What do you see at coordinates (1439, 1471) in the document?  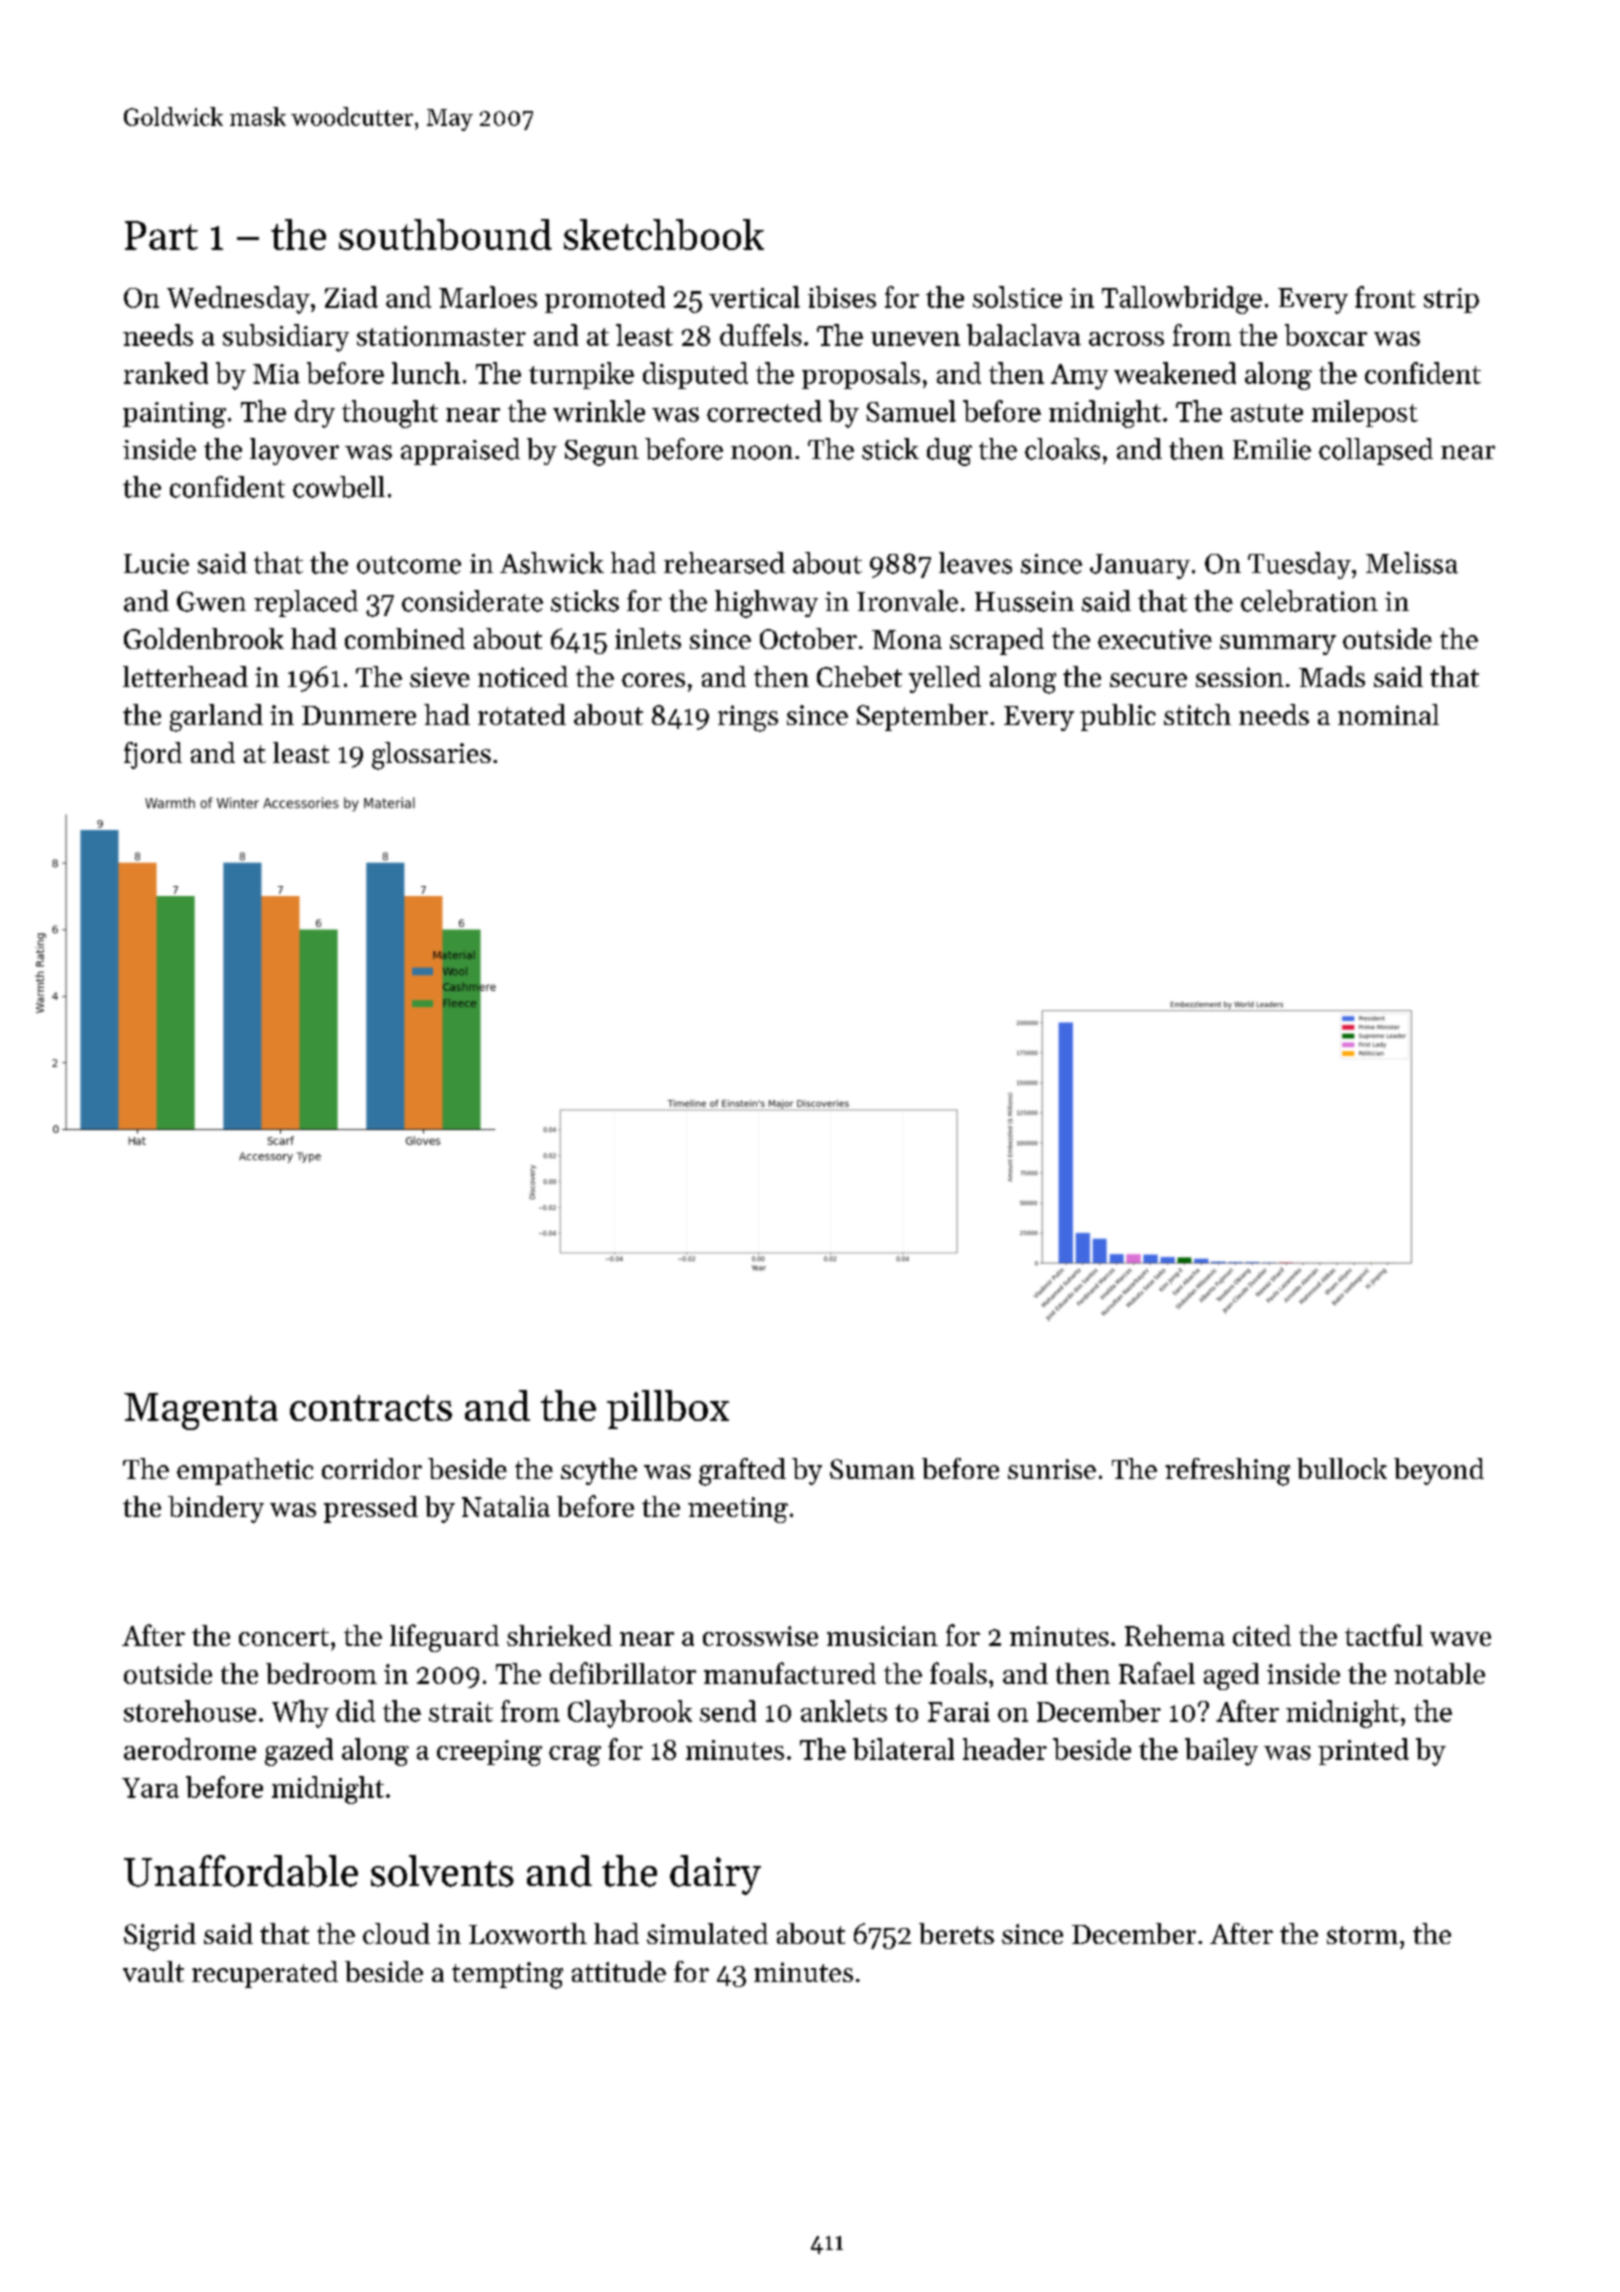 I see `beyond` at bounding box center [1439, 1471].
